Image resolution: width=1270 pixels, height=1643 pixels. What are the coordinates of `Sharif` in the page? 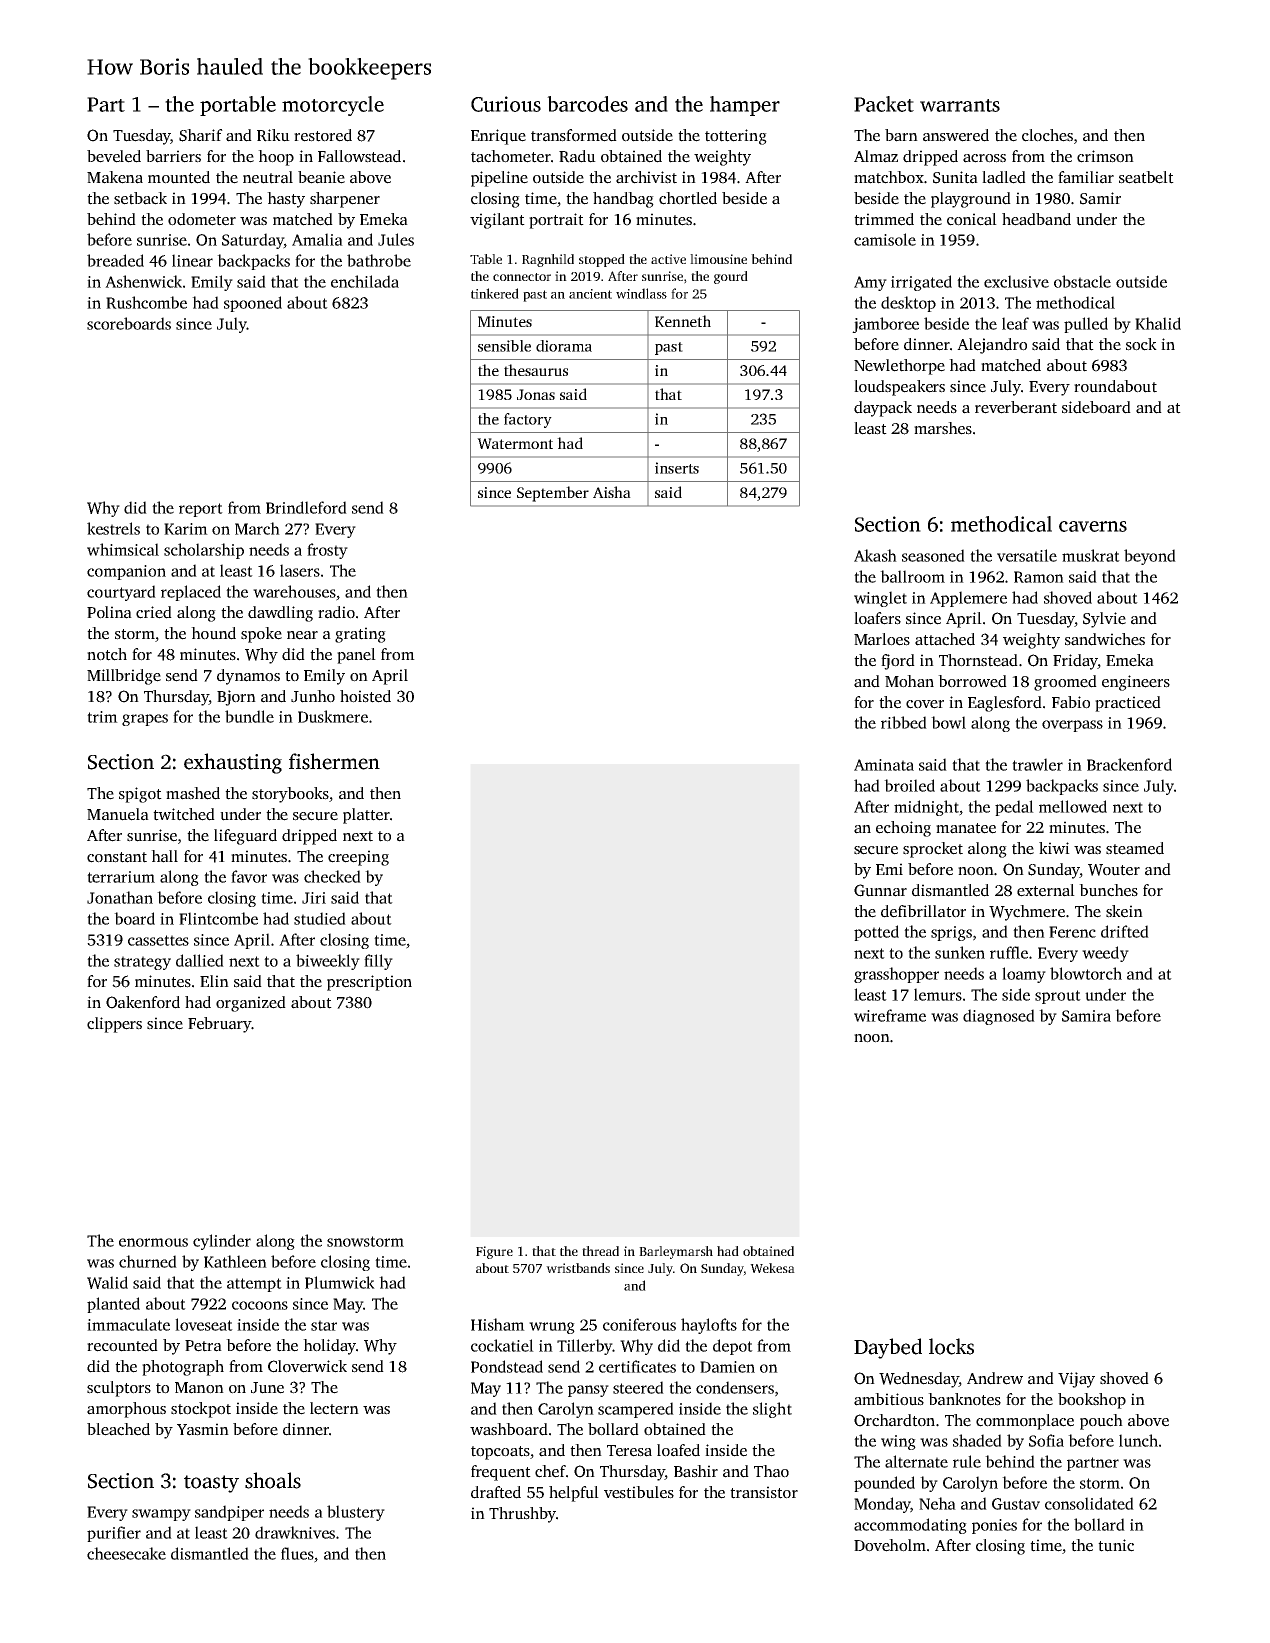 It's located at (201, 135).
